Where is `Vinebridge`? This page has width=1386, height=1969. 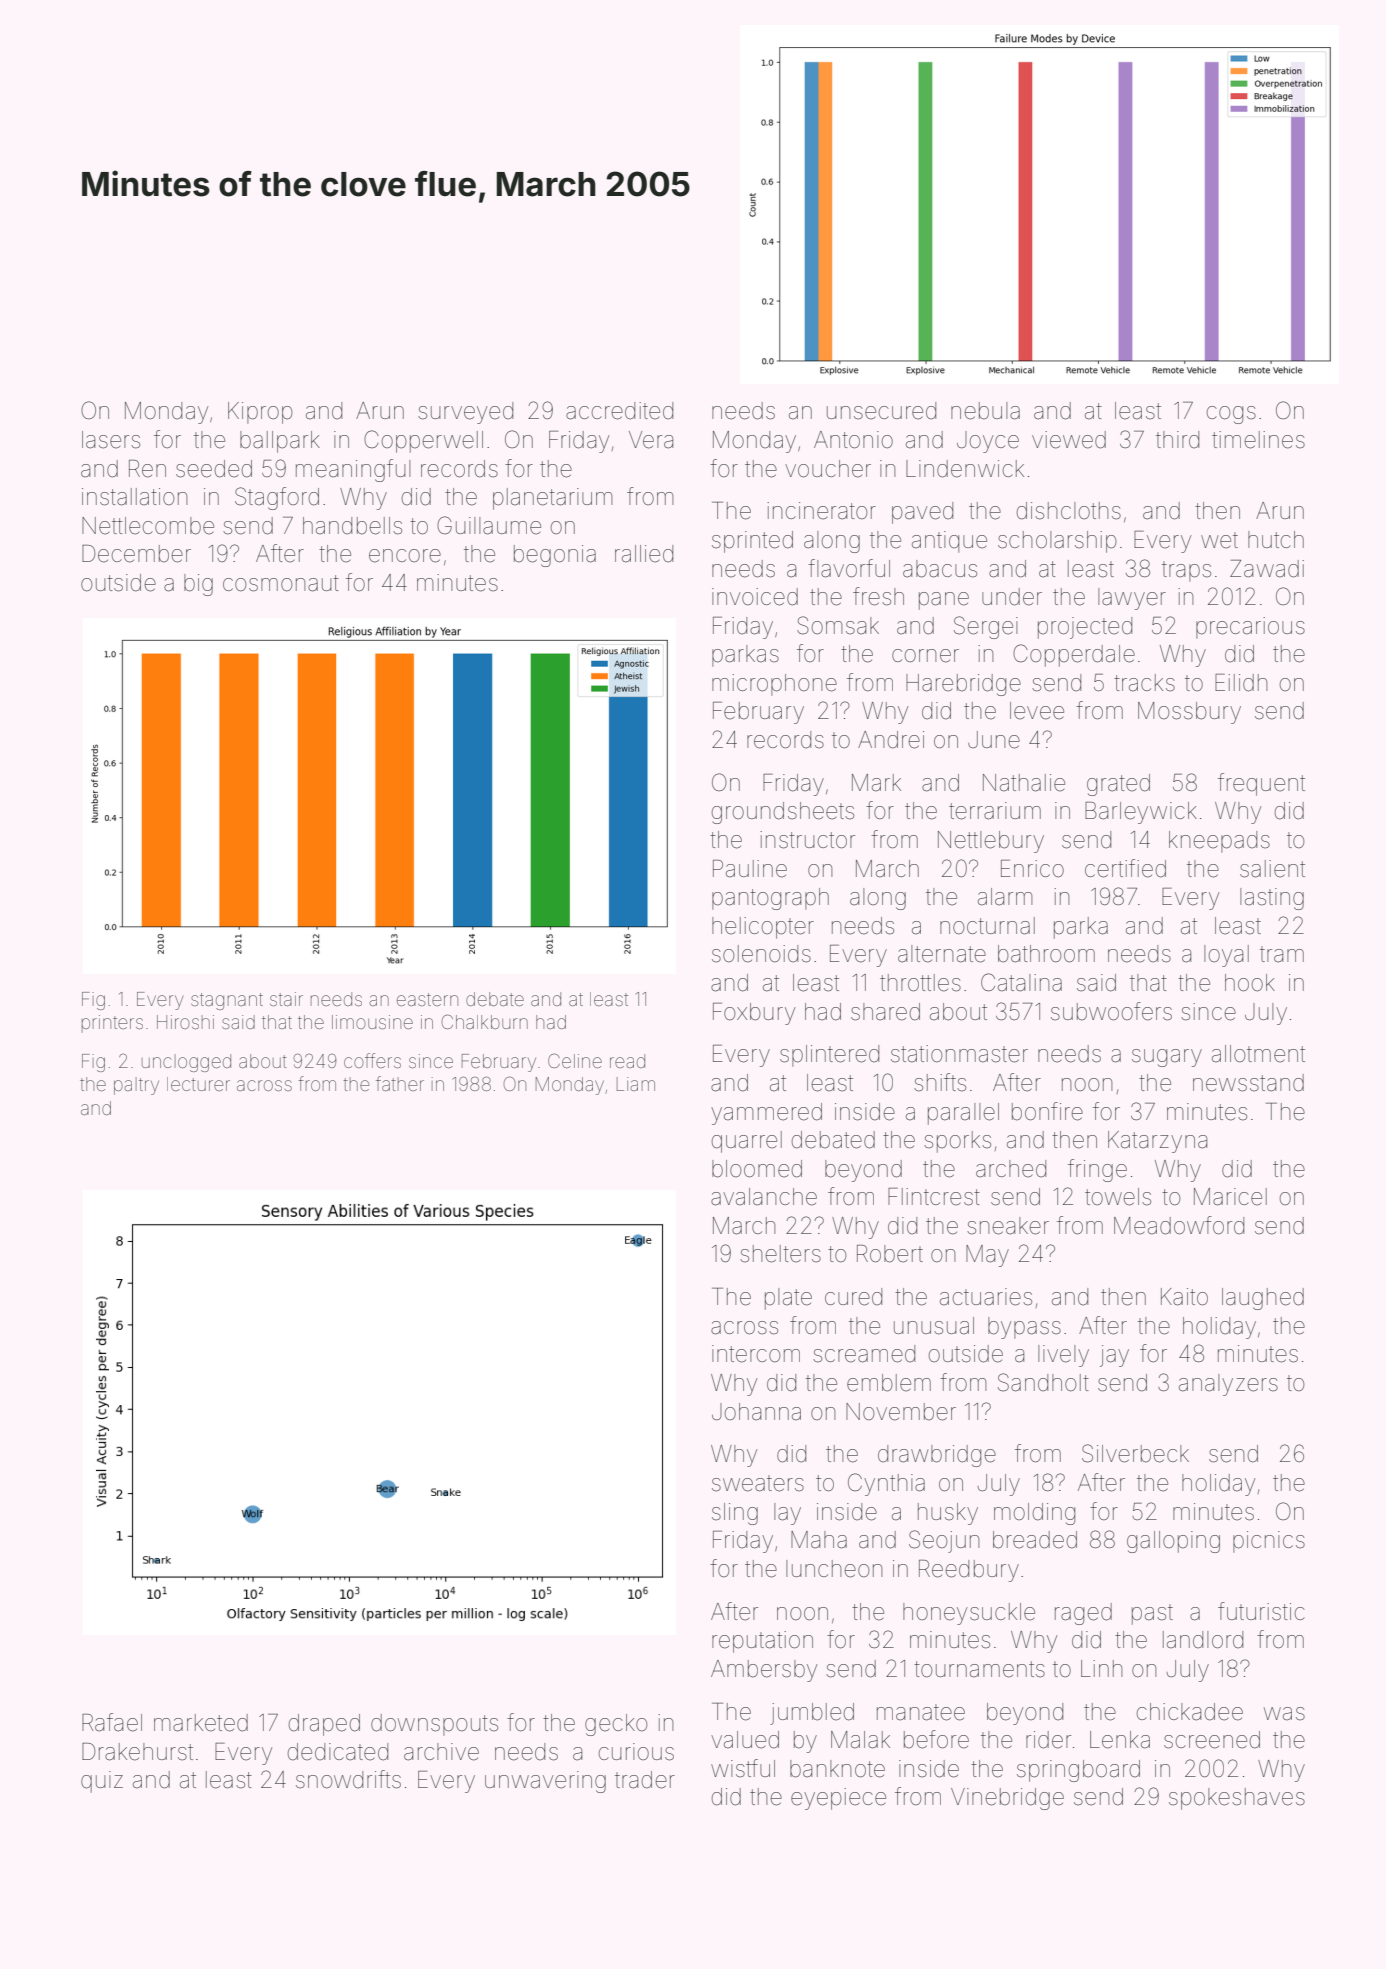
Vinebridge is located at coordinates (1007, 1799).
